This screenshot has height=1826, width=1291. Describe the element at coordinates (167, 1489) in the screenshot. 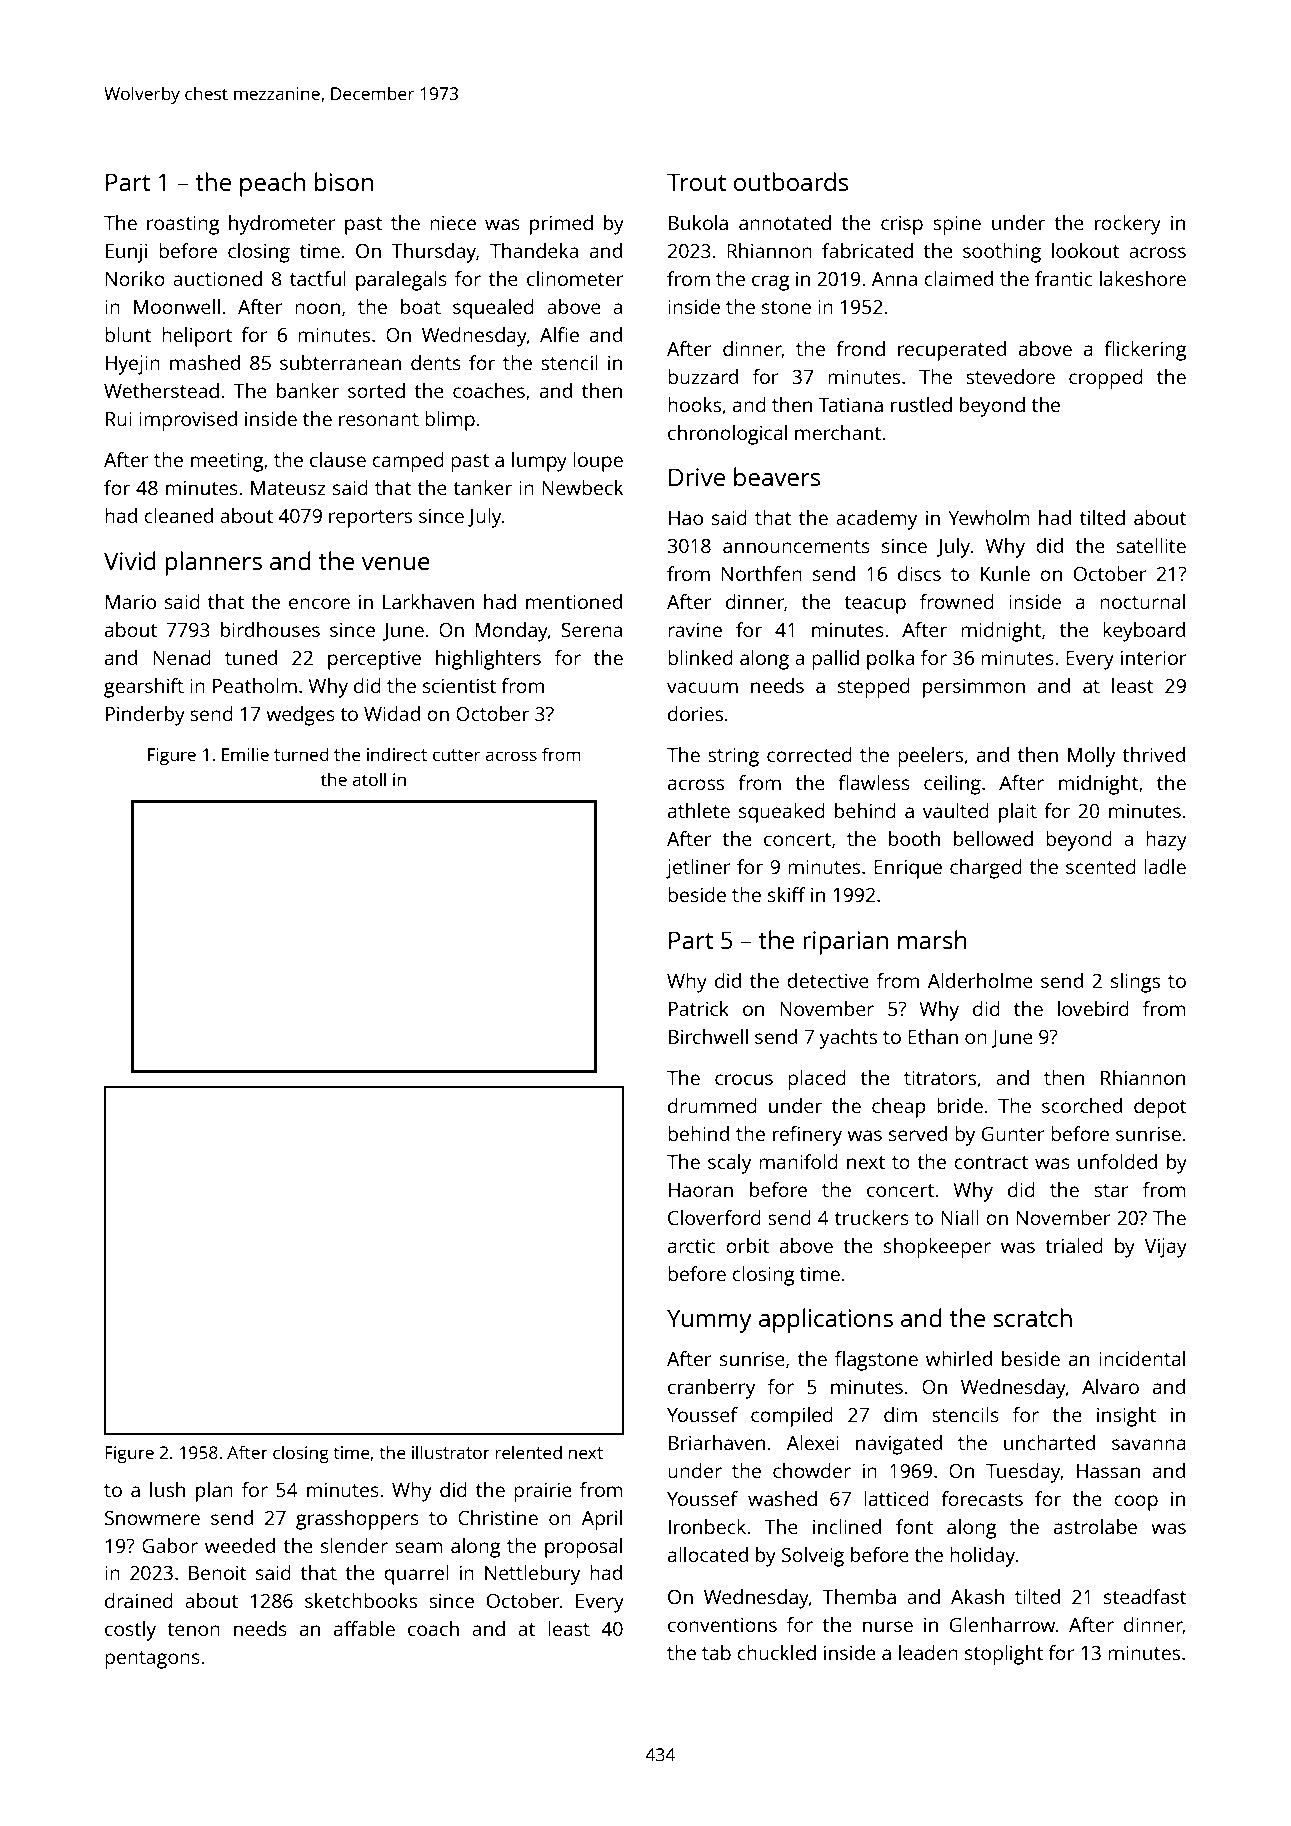

I see `lush` at that location.
